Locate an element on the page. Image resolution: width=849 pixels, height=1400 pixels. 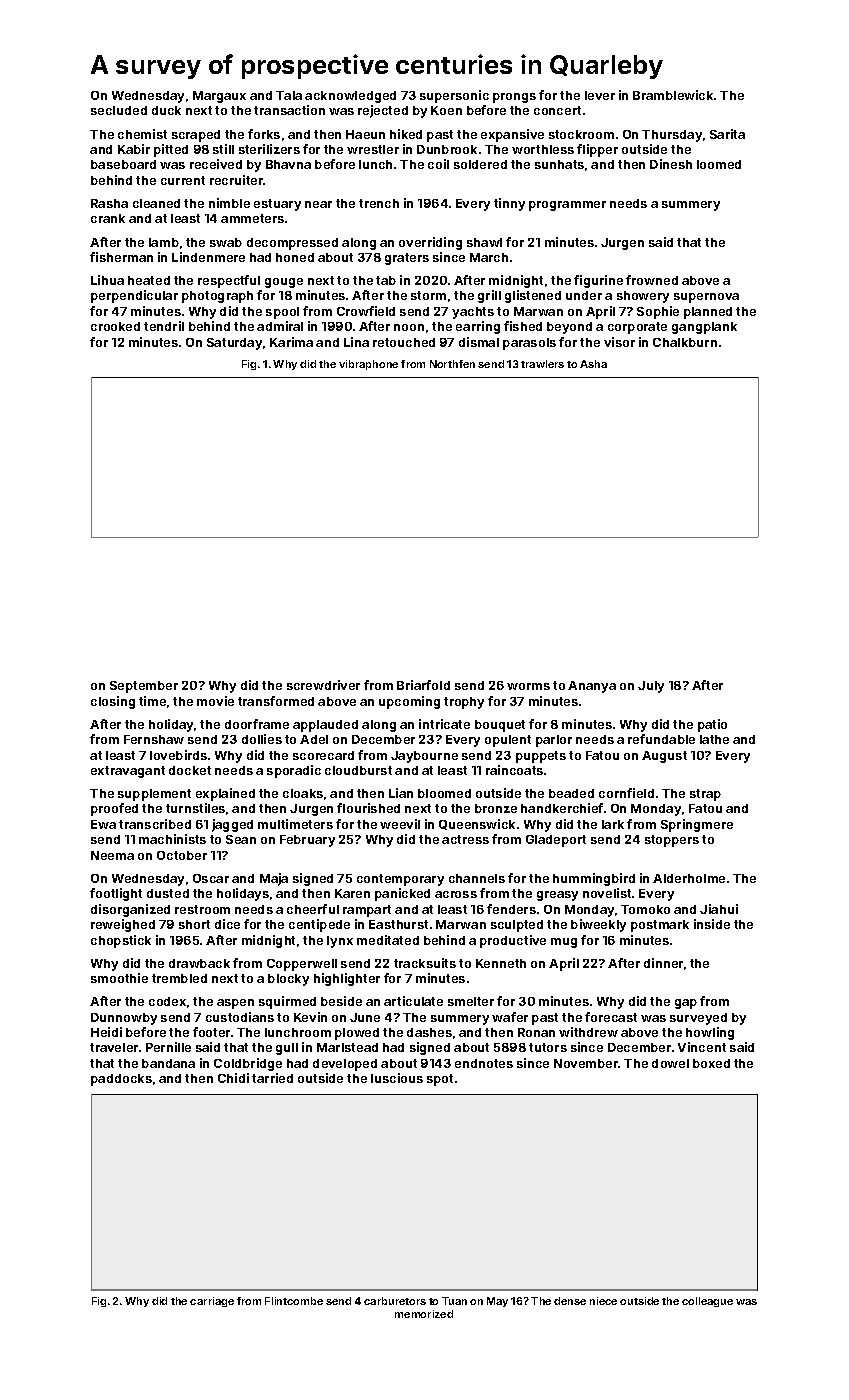
Chalkburn is located at coordinates (685, 342).
